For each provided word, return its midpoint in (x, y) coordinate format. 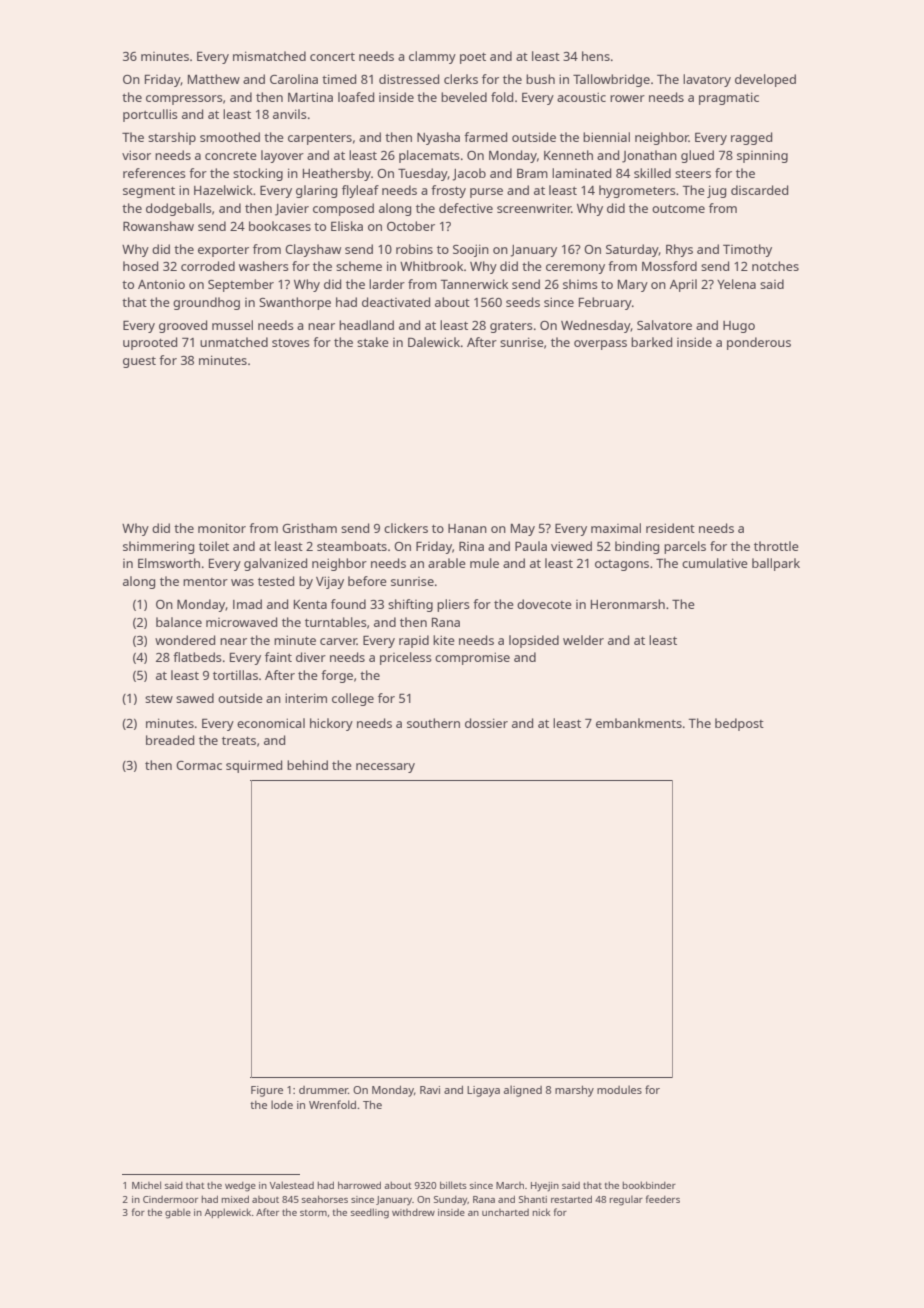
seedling (370, 1213)
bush (540, 79)
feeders (663, 1199)
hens (596, 56)
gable (178, 1213)
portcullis (150, 115)
